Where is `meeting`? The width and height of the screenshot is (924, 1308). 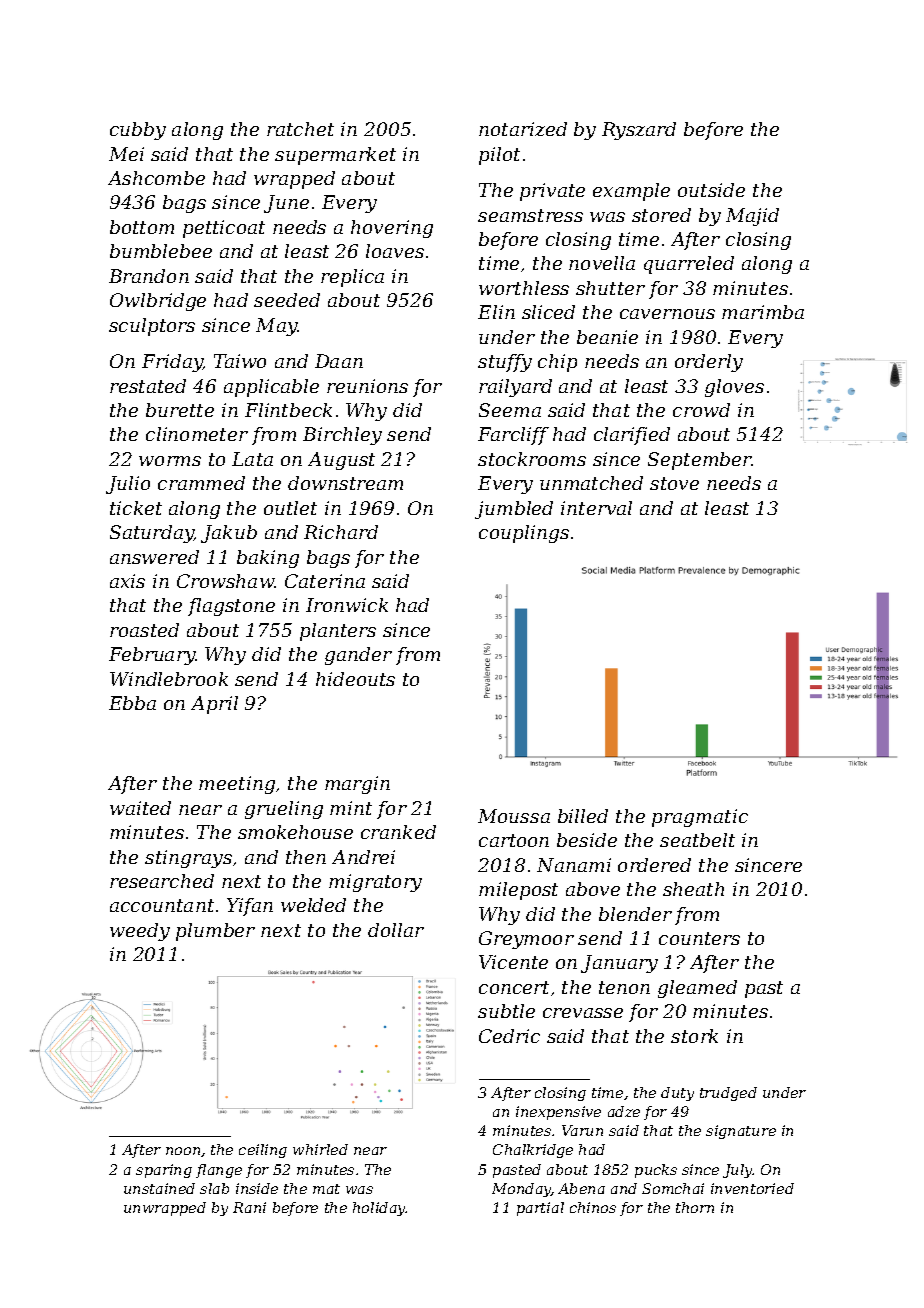 meeting is located at coordinates (237, 785).
